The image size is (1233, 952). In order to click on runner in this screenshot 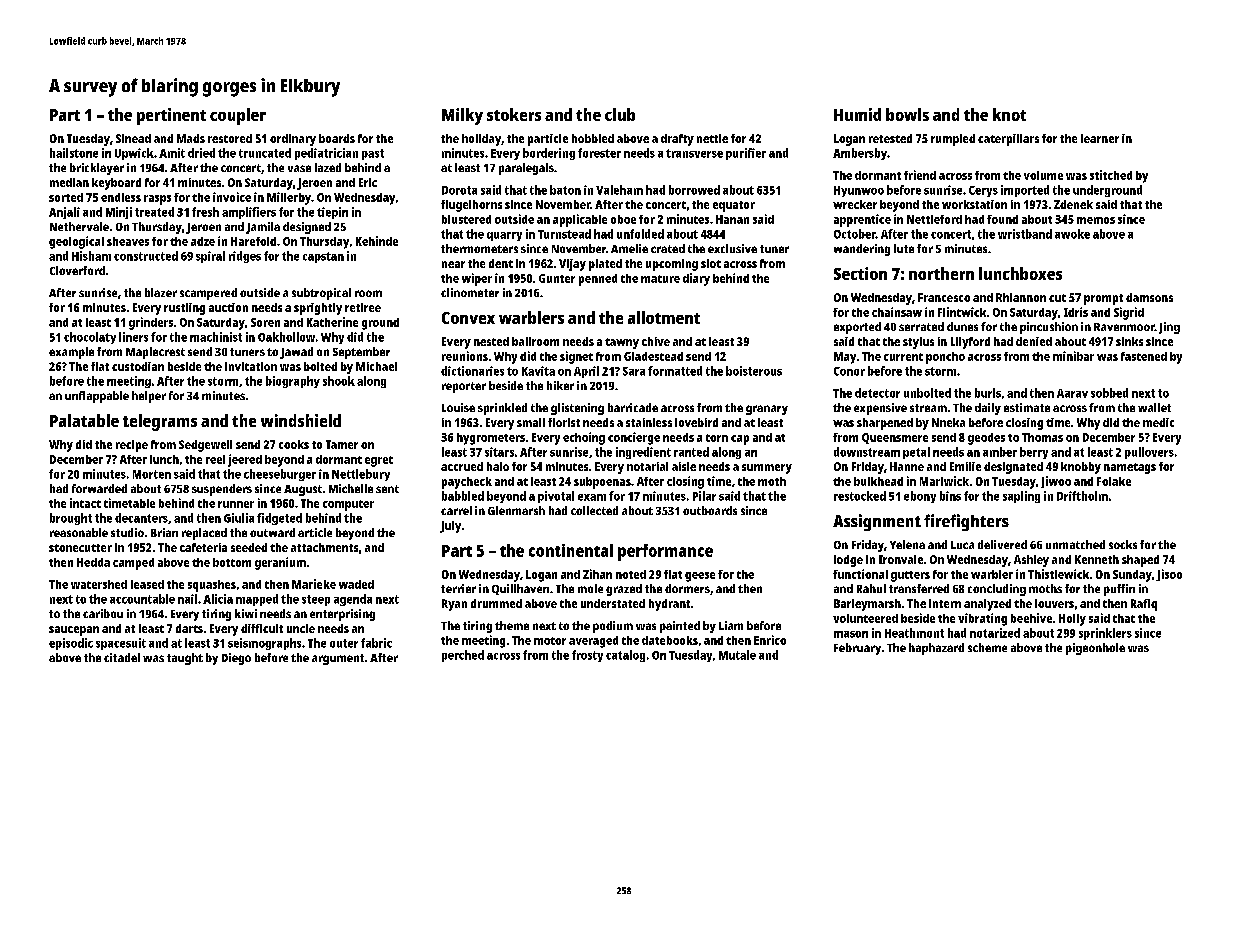, I will do `click(236, 504)`.
